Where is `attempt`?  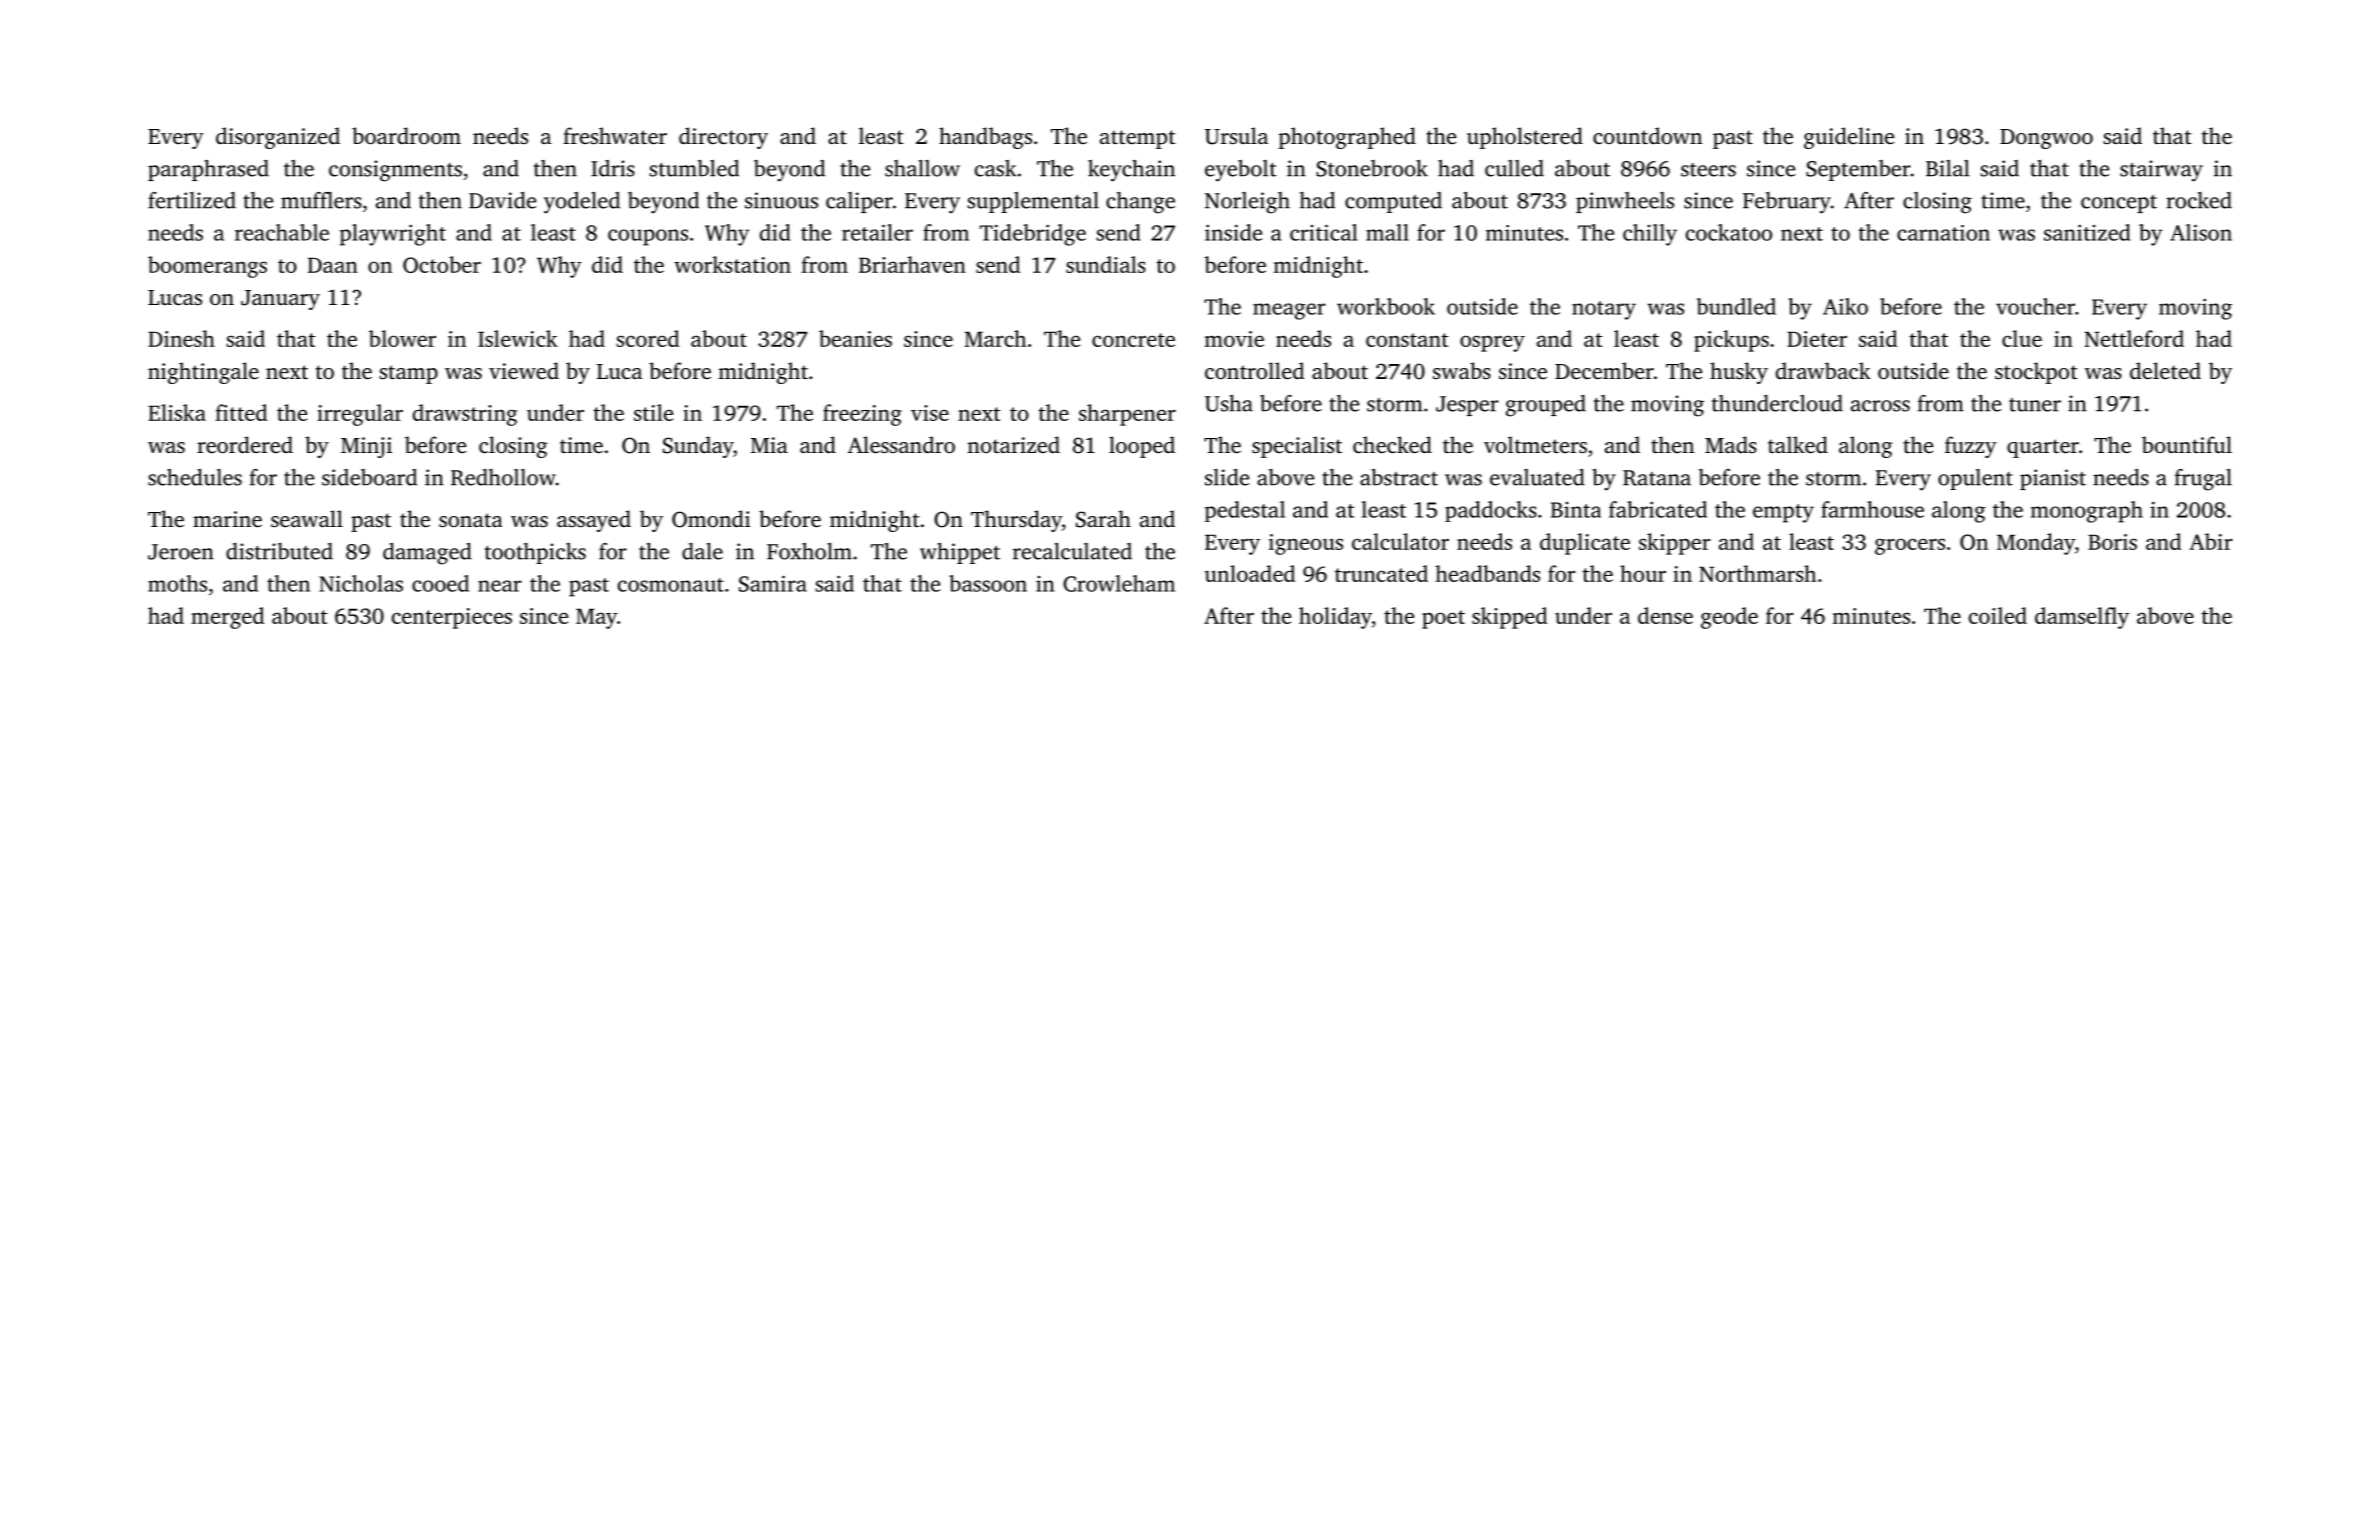
attempt is located at coordinates (1138, 139).
